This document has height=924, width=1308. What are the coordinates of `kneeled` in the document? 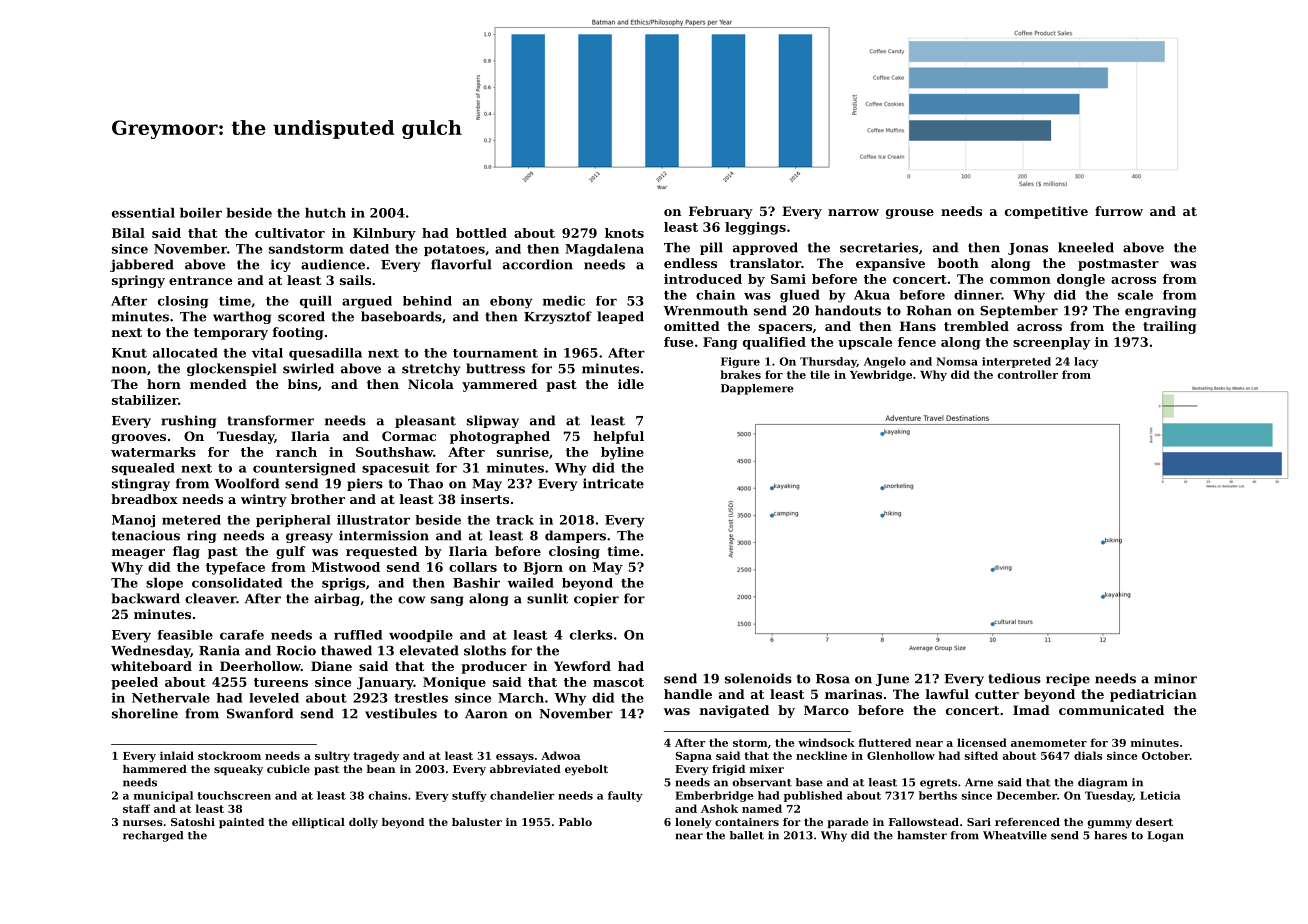 It's located at (1086, 247).
